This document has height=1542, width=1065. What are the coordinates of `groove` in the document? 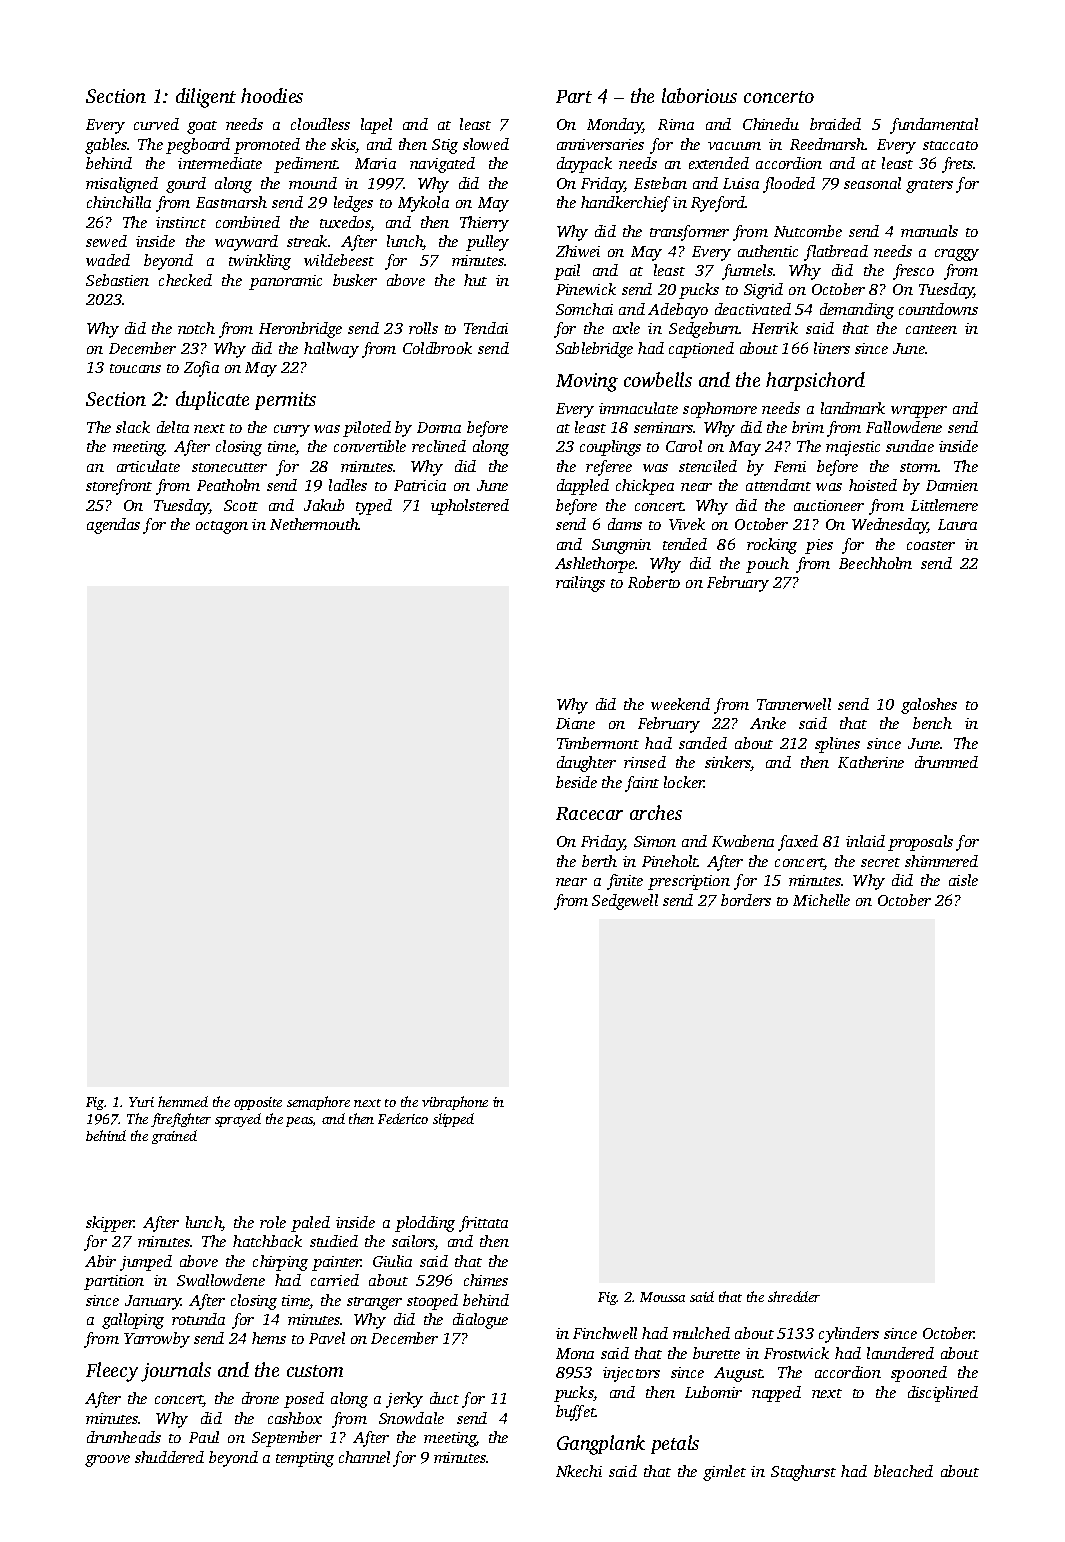 It's located at (107, 1461).
